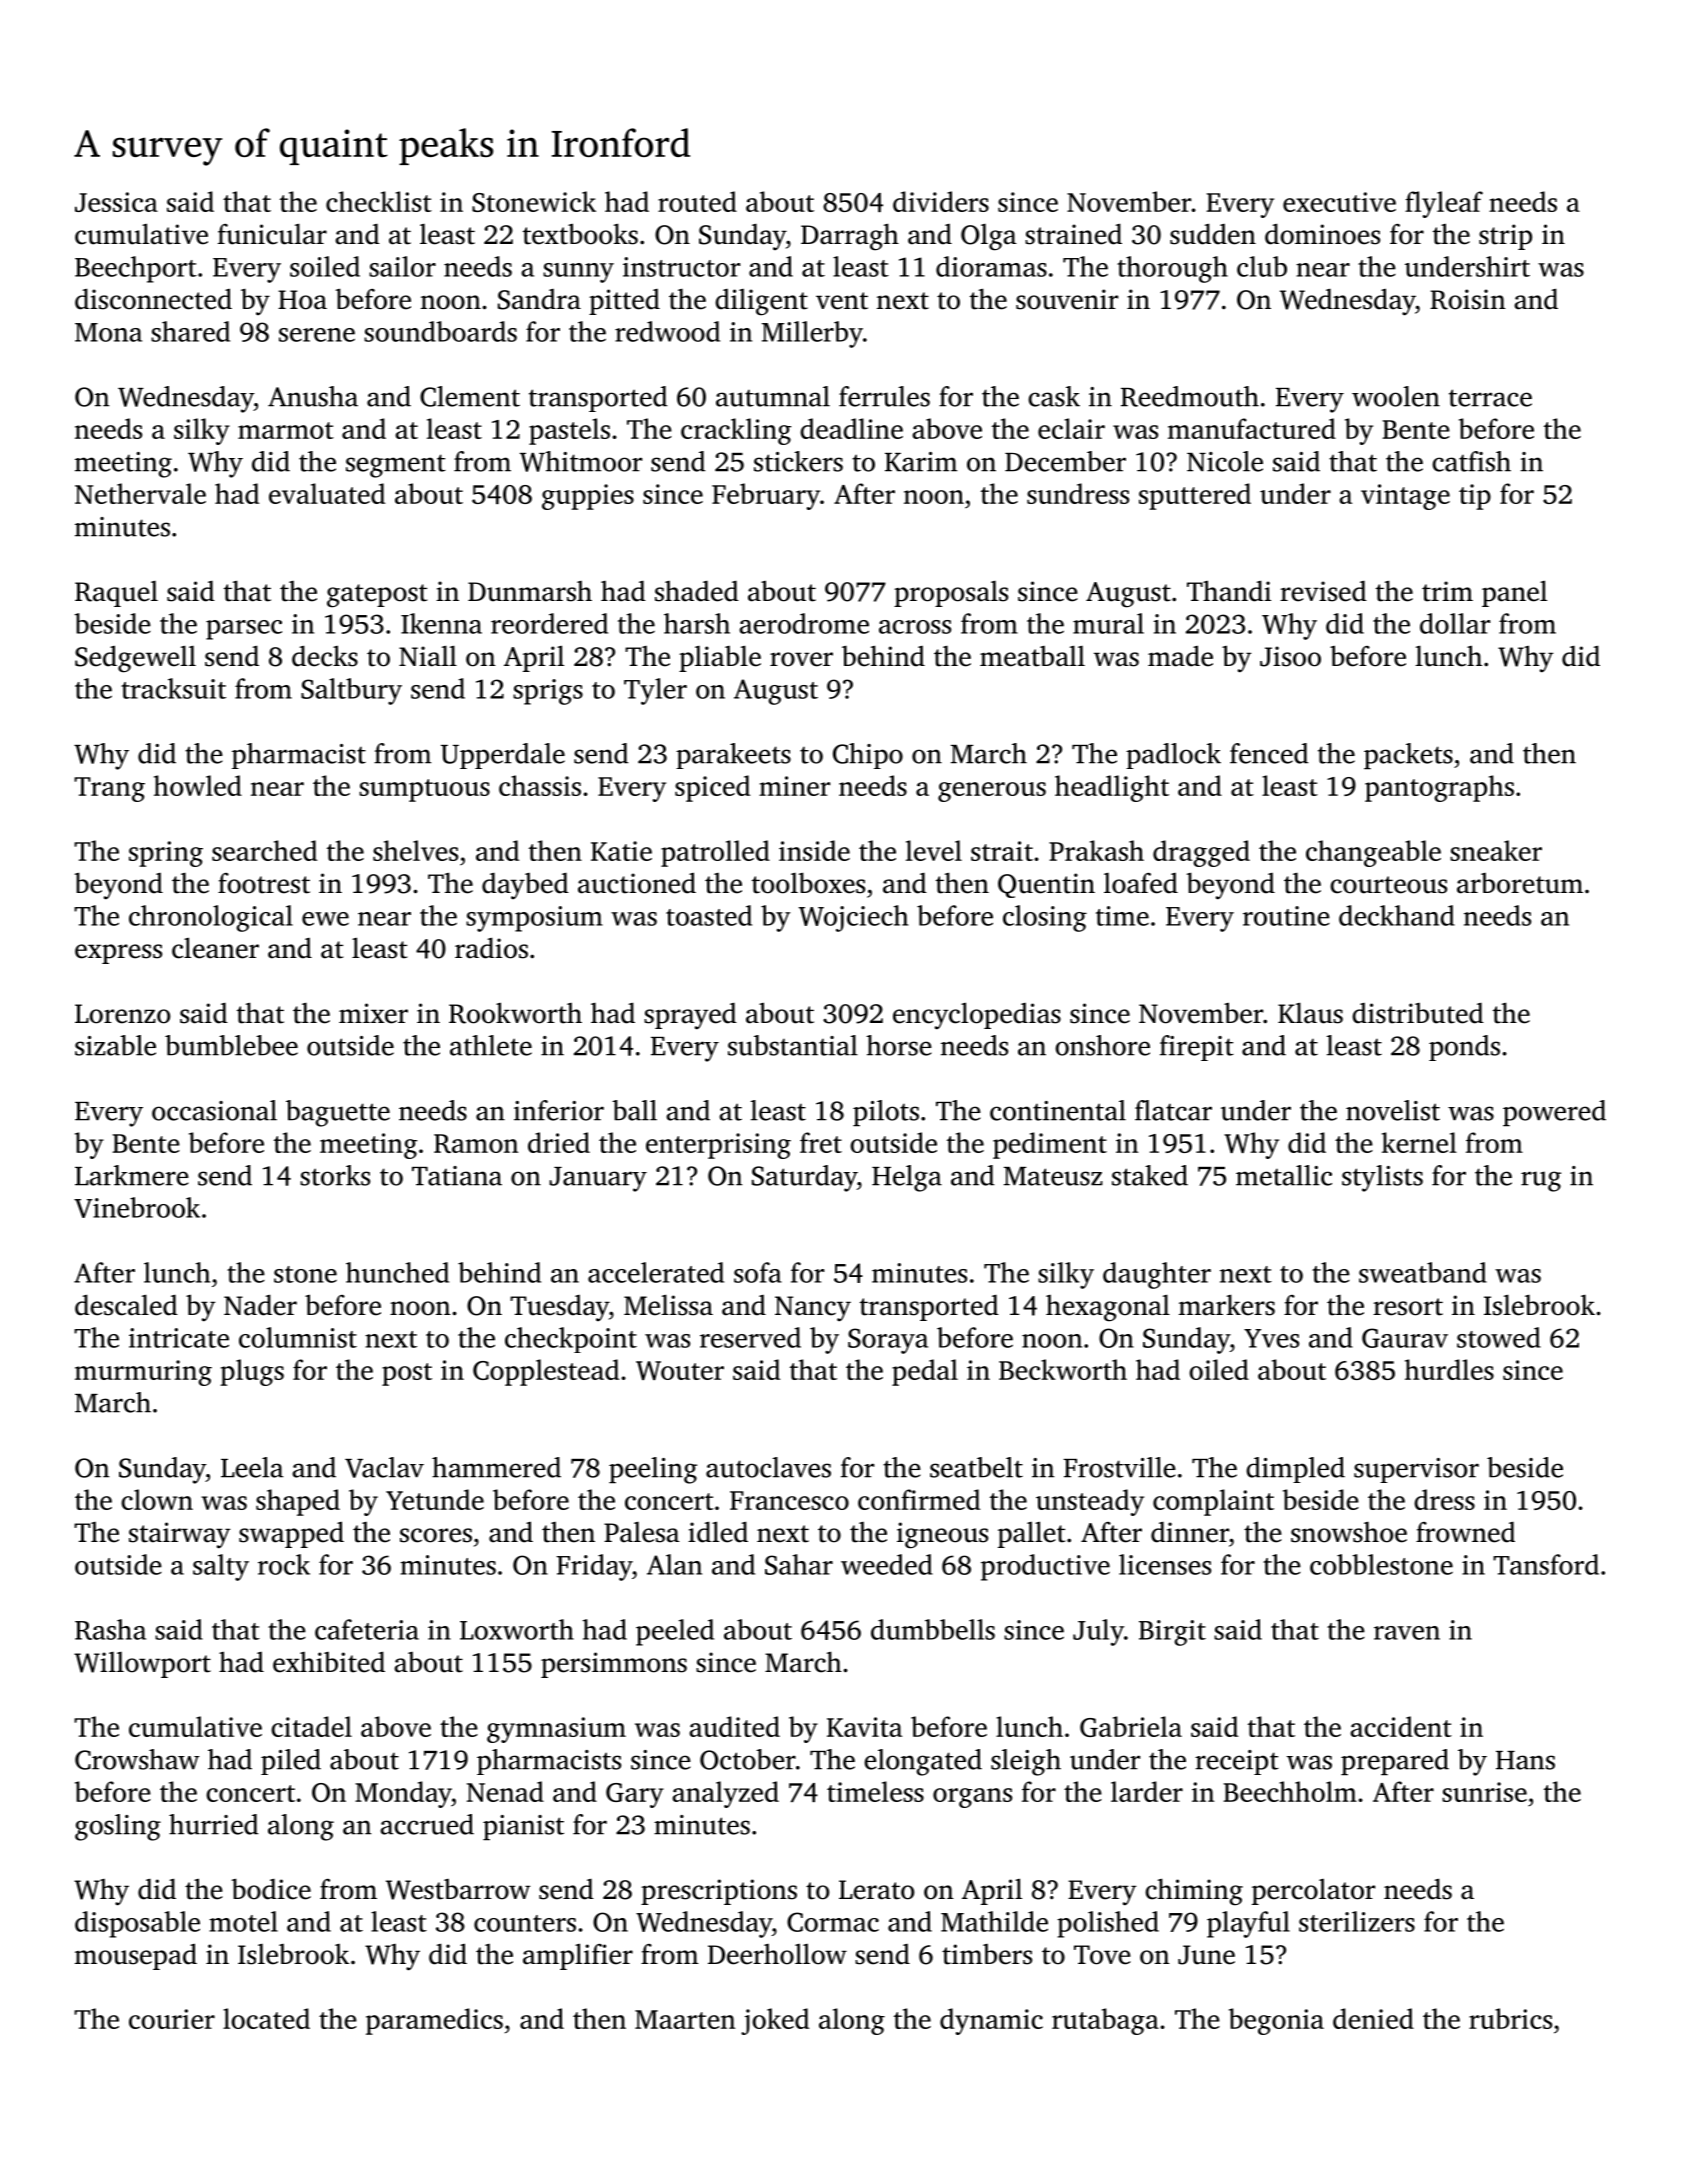  Describe the element at coordinates (190, 331) in the screenshot. I see `shared` at that location.
